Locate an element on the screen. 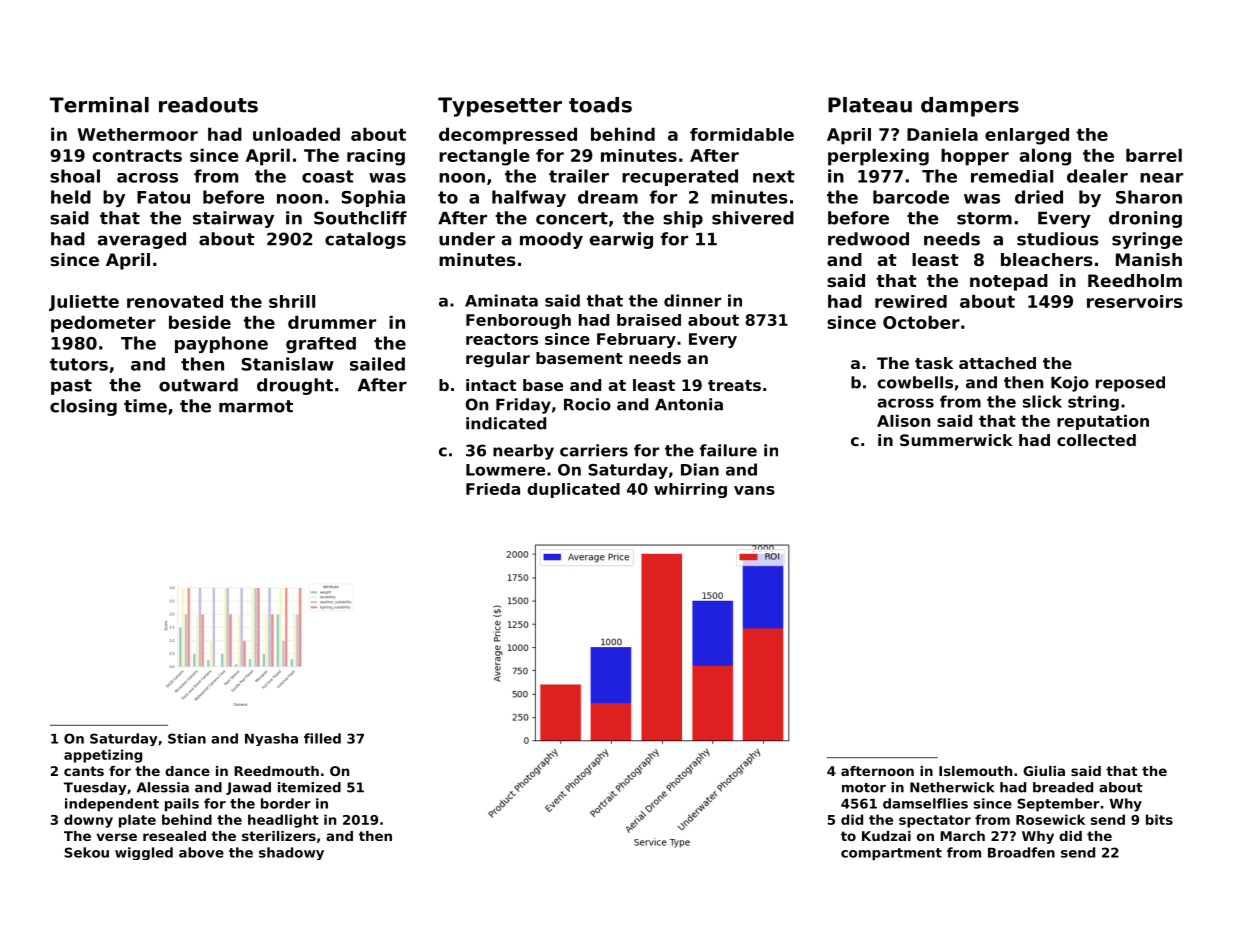 This screenshot has height=952, width=1233. dried is located at coordinates (1039, 197).
